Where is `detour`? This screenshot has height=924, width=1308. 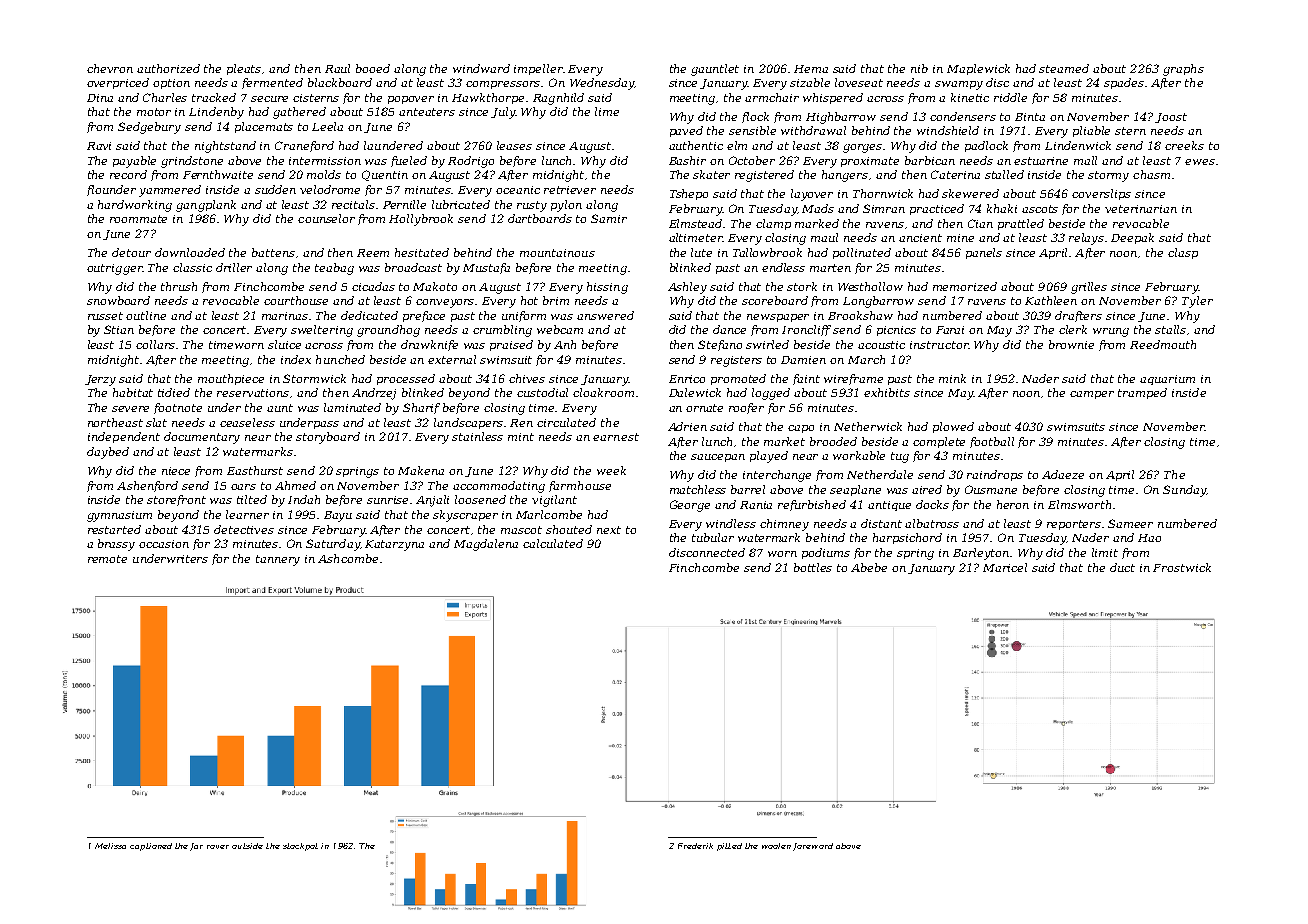
detour is located at coordinates (131, 252).
